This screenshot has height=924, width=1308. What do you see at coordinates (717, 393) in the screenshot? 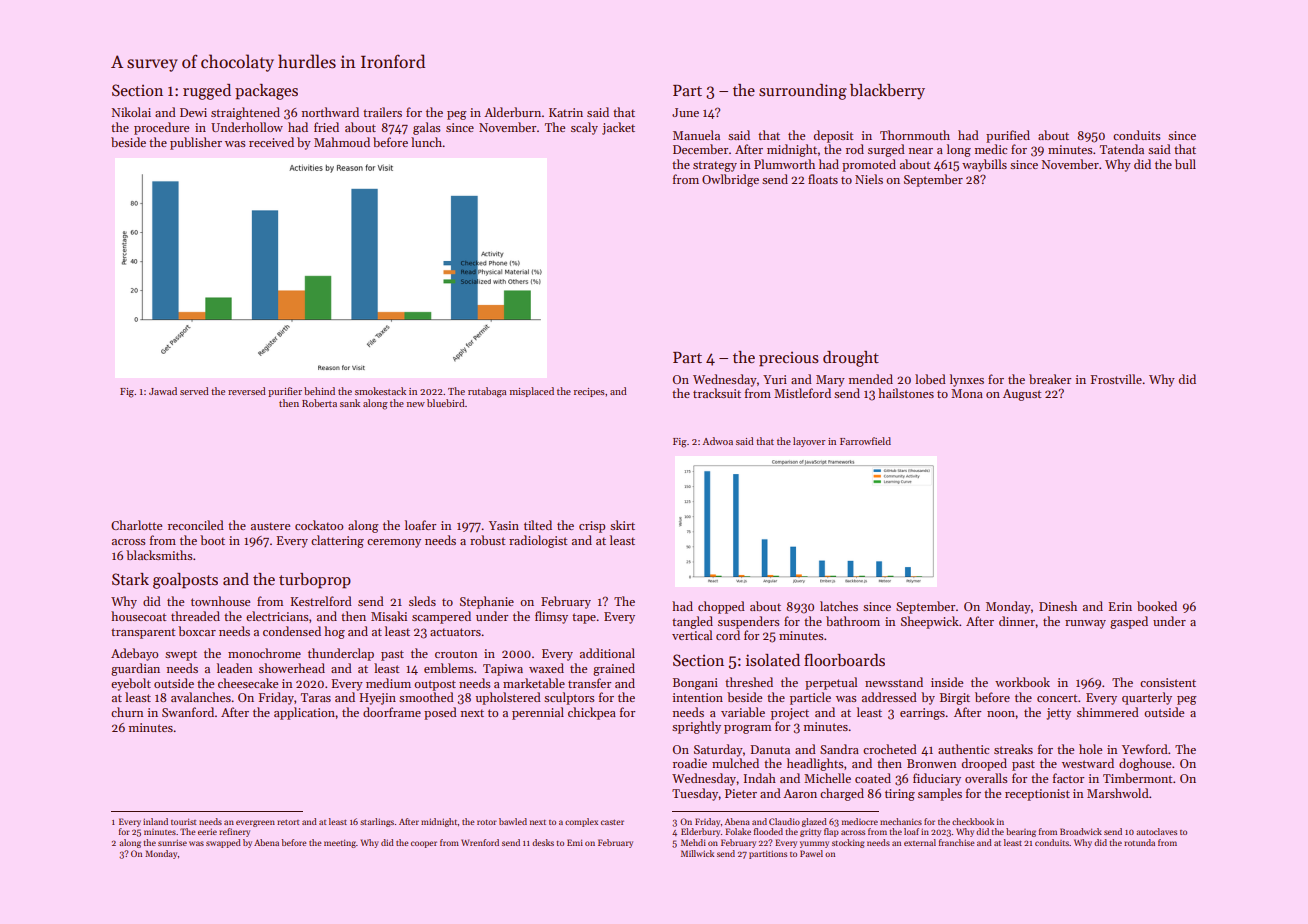
I see `tracksuit` at bounding box center [717, 393].
